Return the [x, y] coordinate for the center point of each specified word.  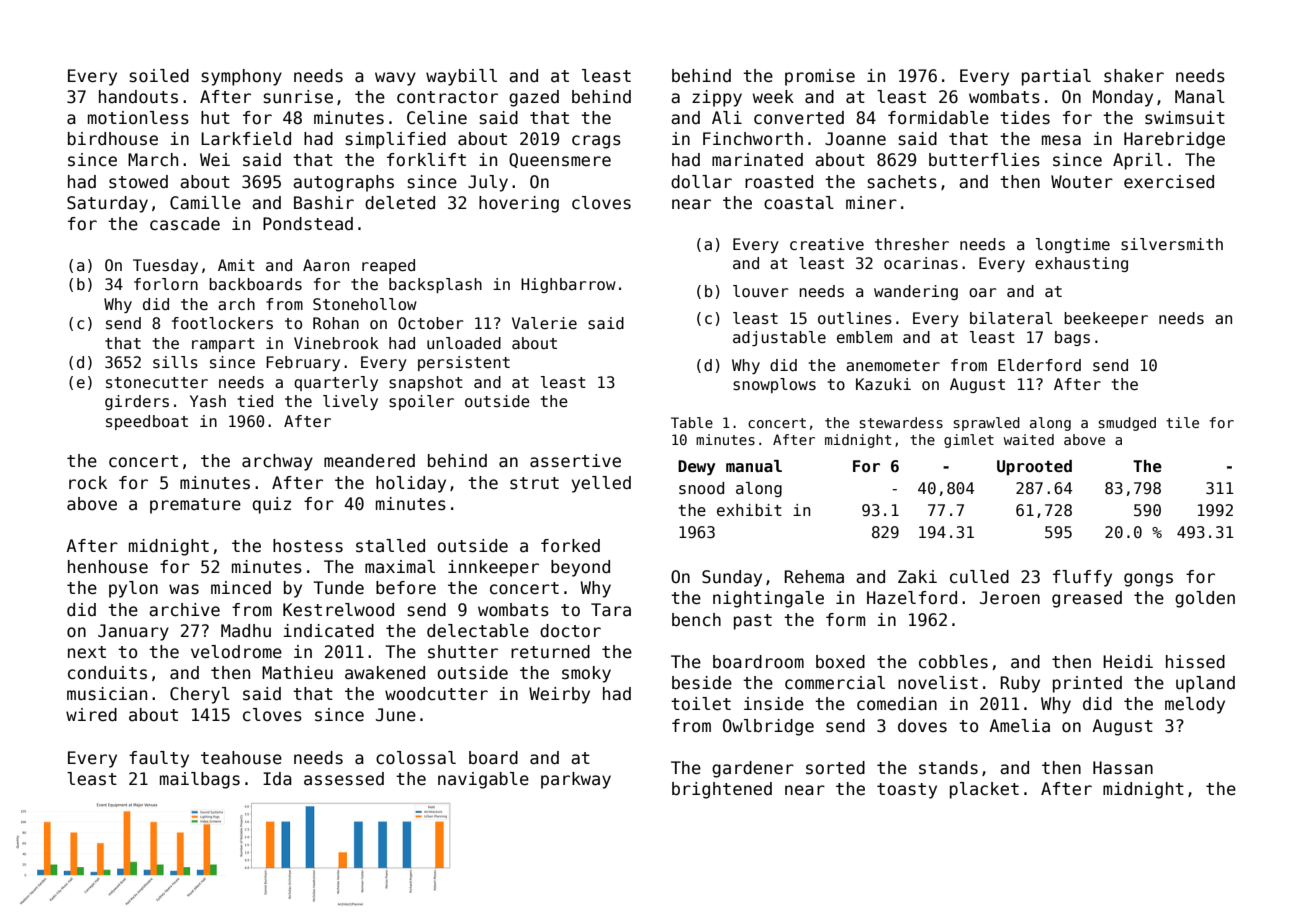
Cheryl [200, 695]
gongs [1148, 580]
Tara [611, 610]
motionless [138, 118]
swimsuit [1185, 118]
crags [596, 142]
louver [761, 291]
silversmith [1172, 244]
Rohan [336, 323]
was [184, 589]
